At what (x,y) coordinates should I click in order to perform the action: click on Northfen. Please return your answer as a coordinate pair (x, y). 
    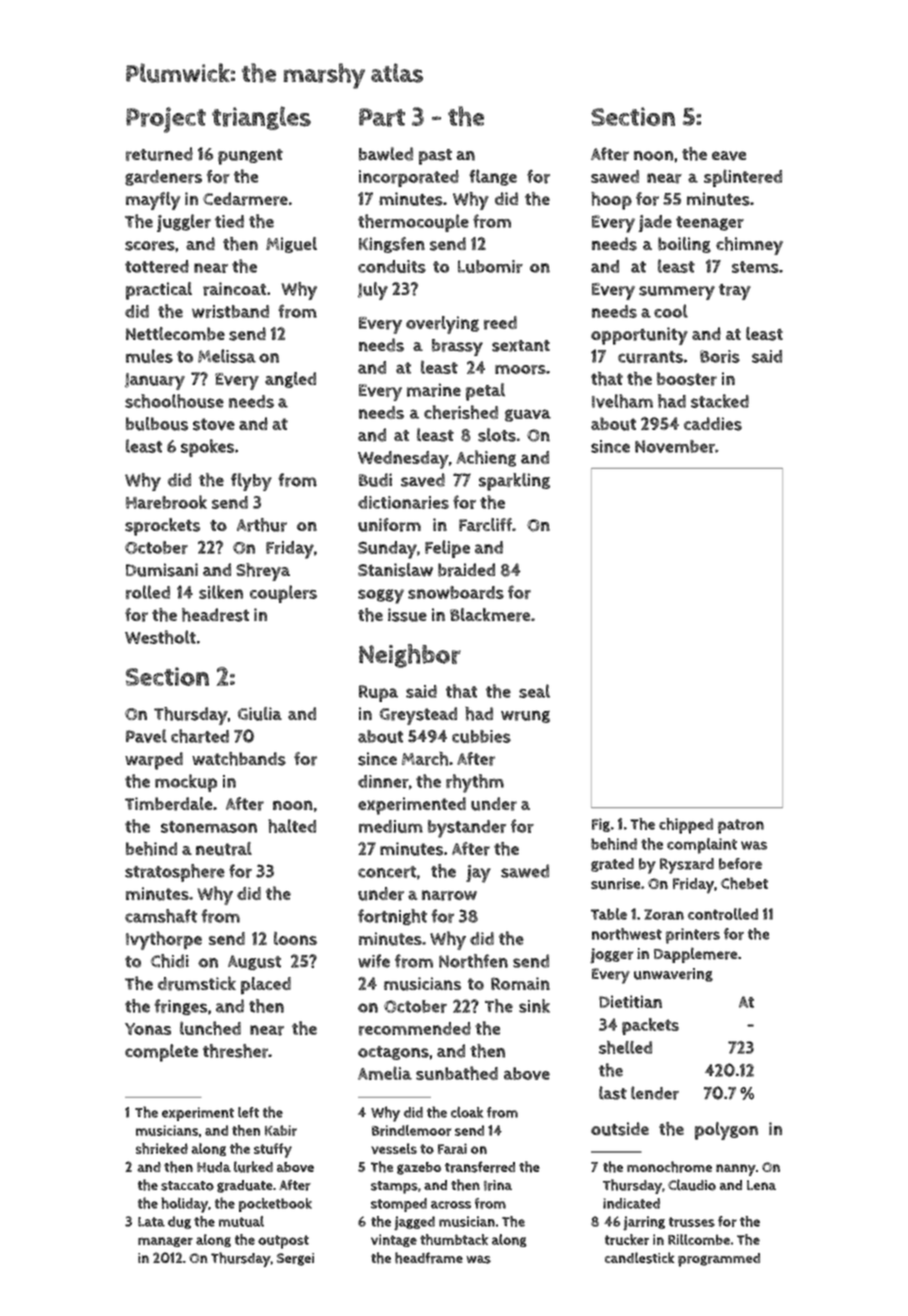
    Looking at the image, I should click on (473, 961).
